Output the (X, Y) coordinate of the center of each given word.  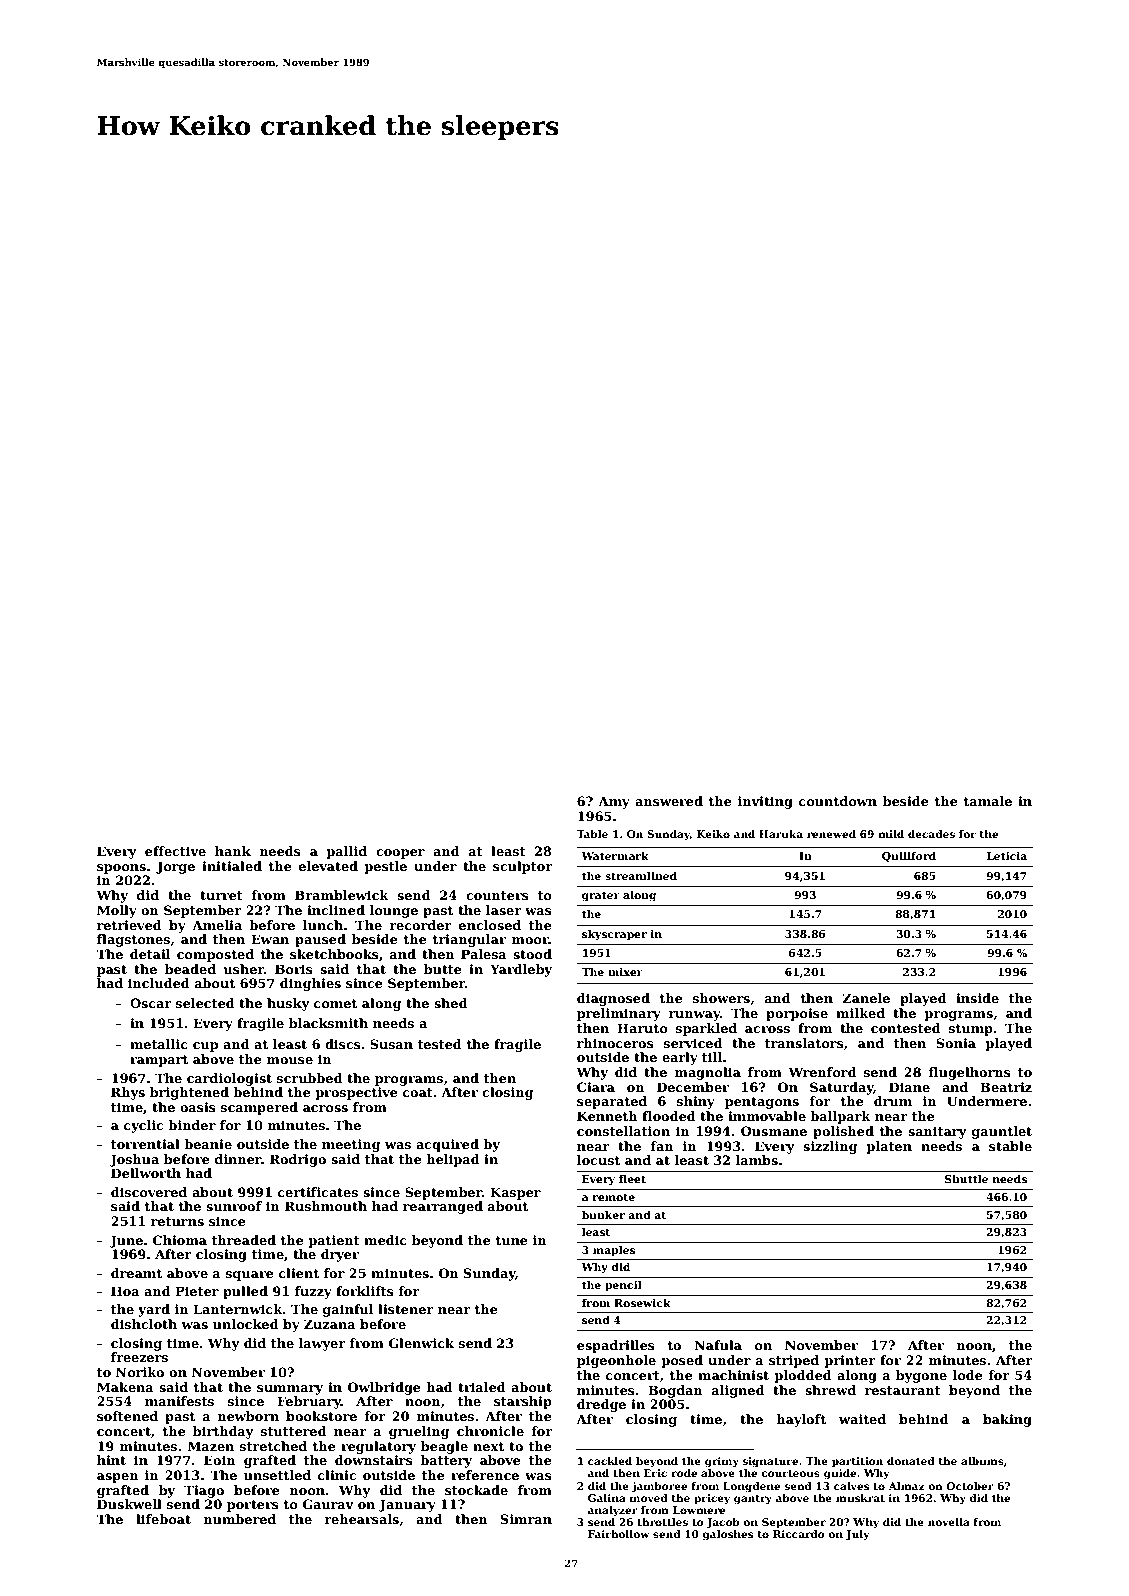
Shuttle (966, 1178)
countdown (838, 801)
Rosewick (642, 1302)
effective (175, 851)
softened (127, 1416)
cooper (400, 854)
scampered (259, 1108)
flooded (669, 1116)
